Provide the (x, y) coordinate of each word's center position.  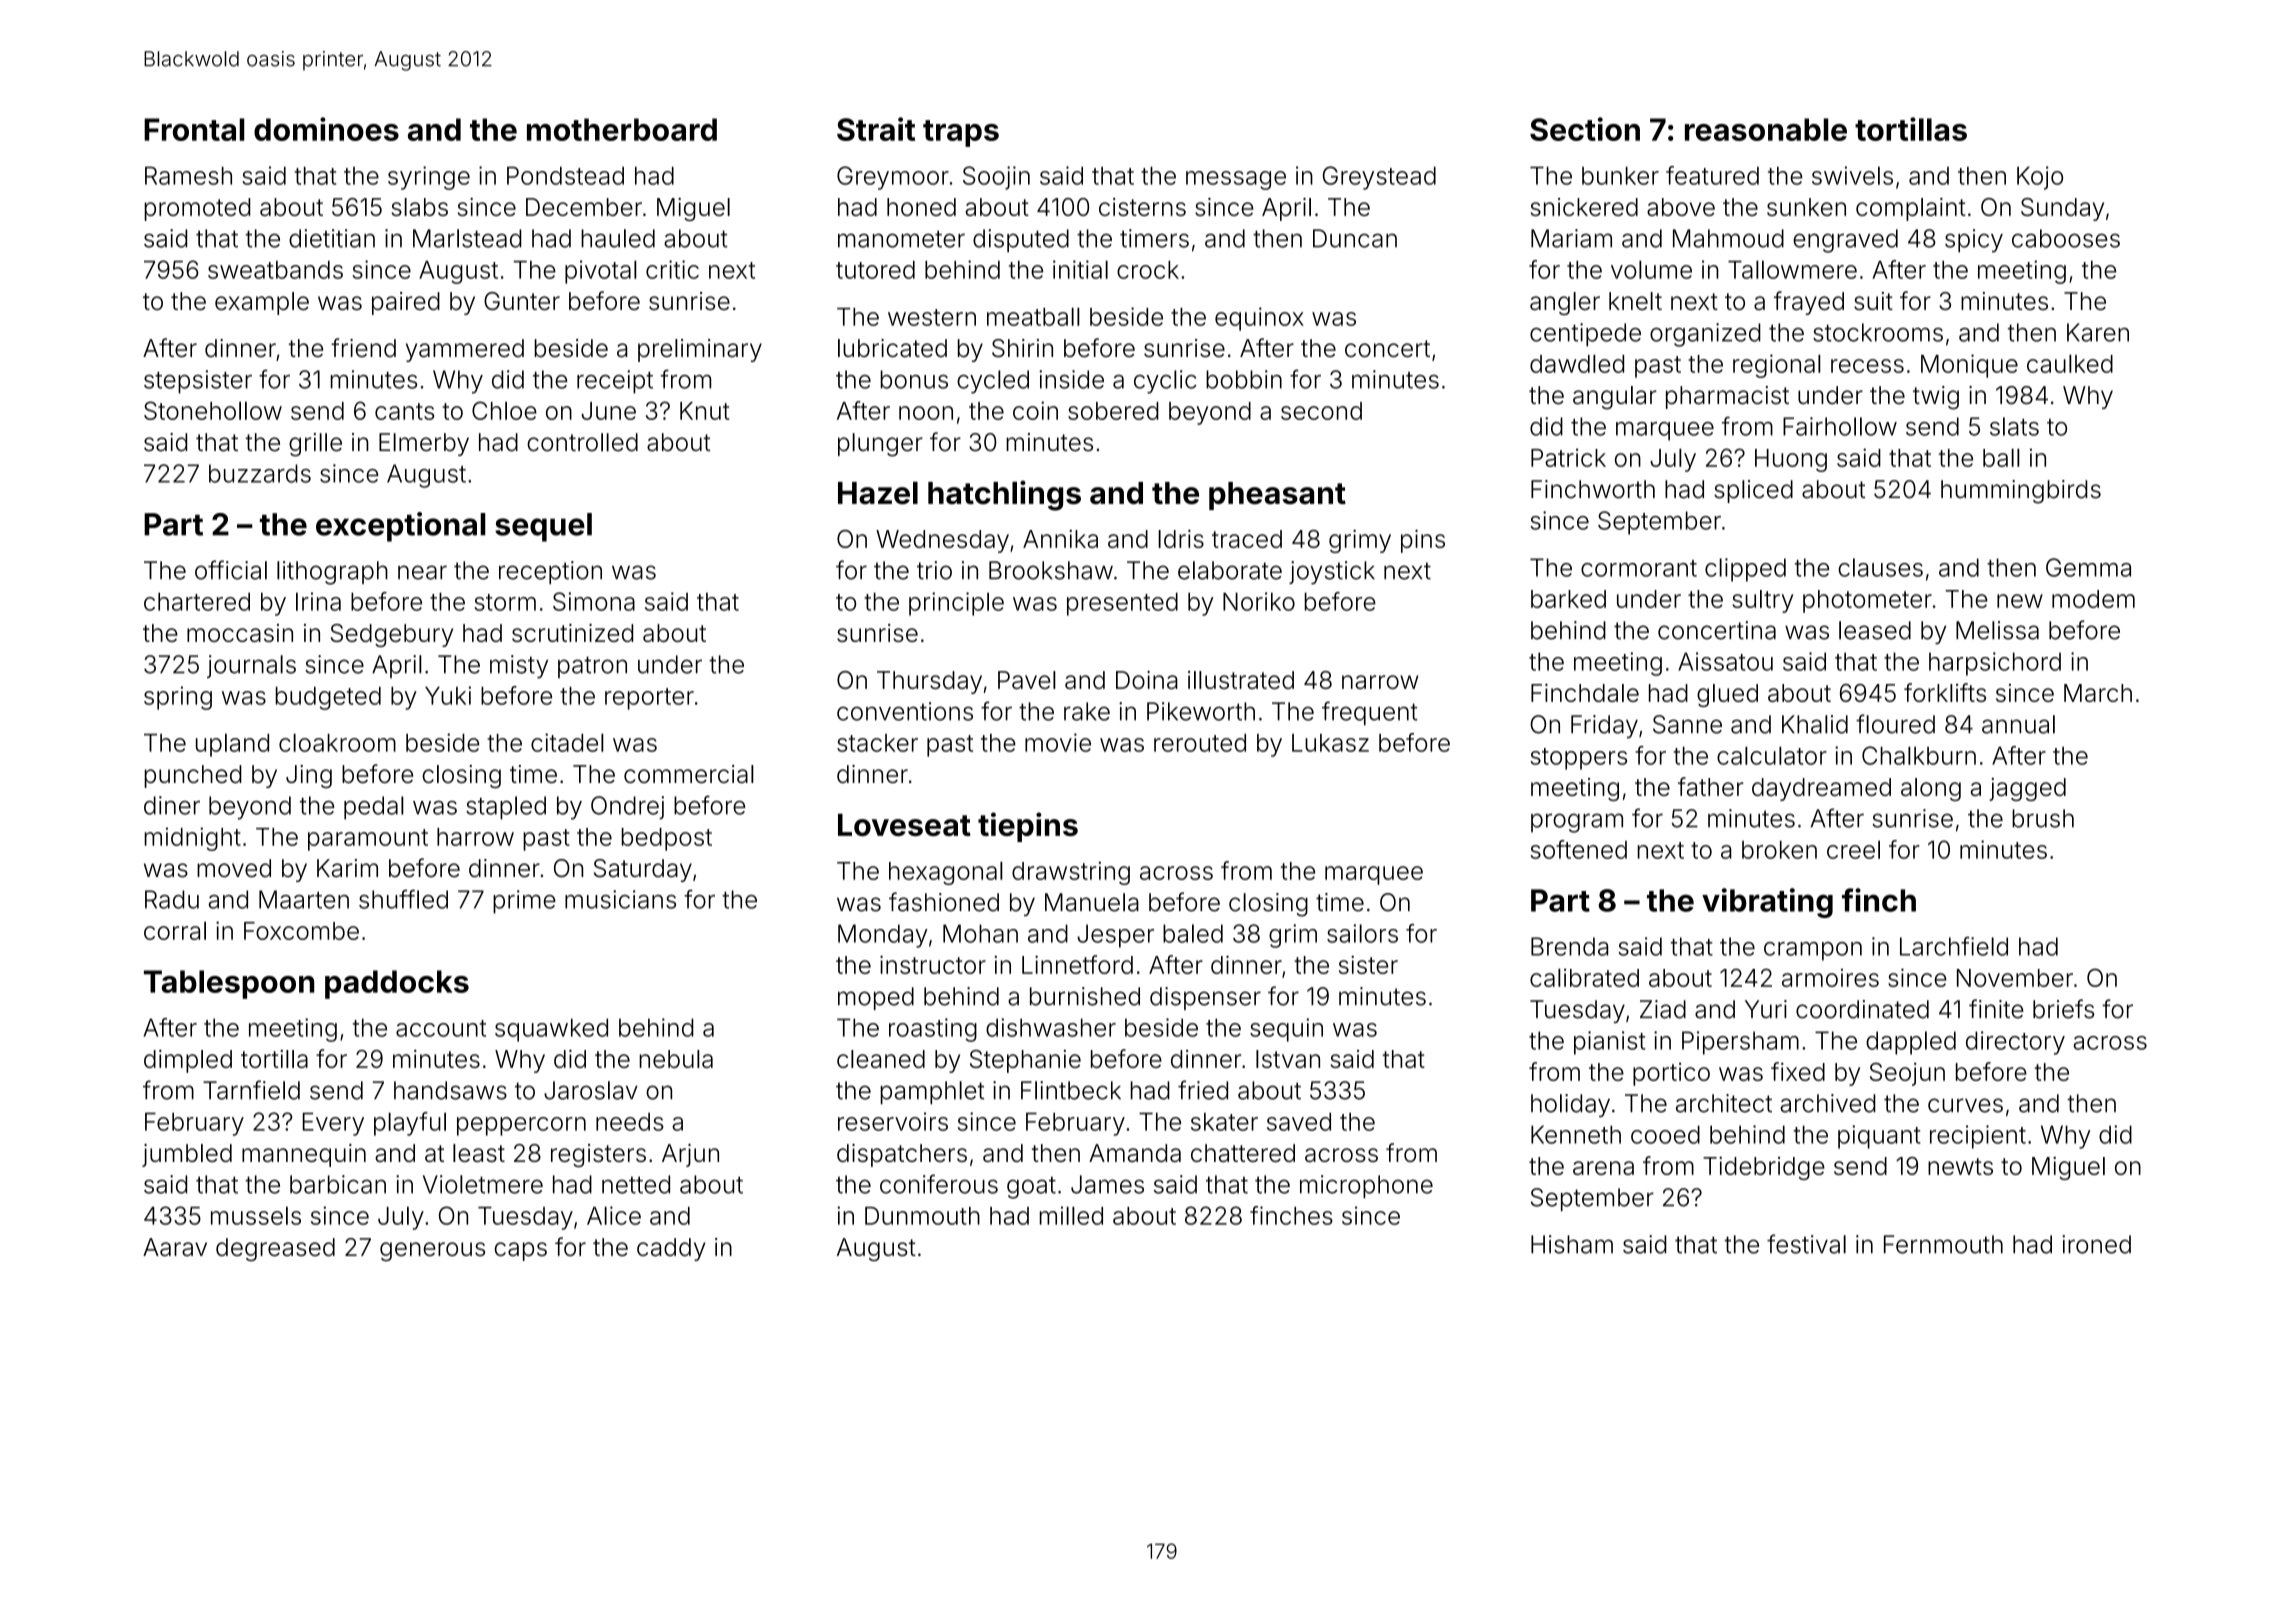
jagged (2027, 789)
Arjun (690, 1155)
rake (1087, 711)
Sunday (2062, 209)
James (1107, 1184)
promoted (197, 209)
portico (1671, 1074)
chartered (197, 601)
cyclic (1165, 382)
